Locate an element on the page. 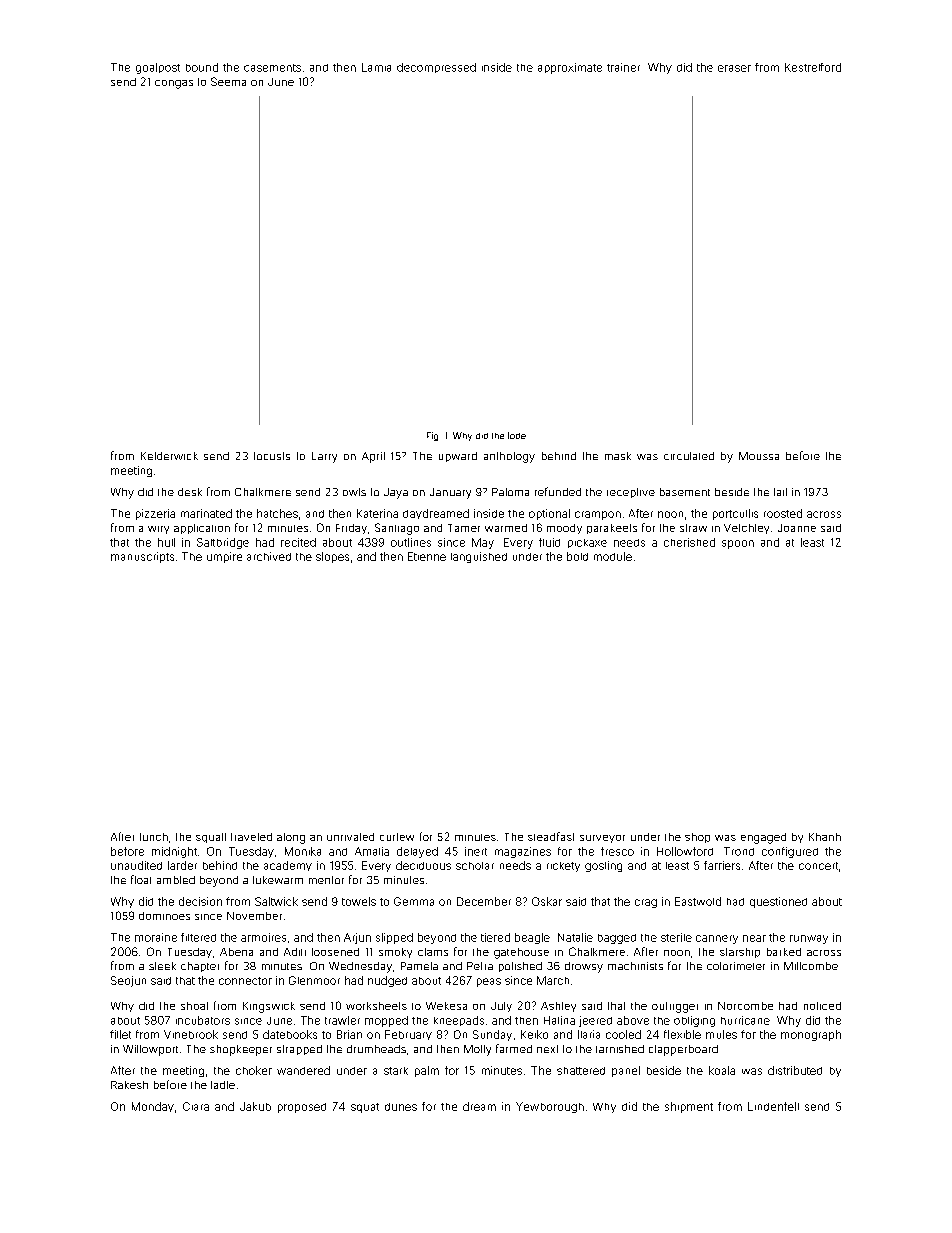 This page has height=1233, width=952. lunch is located at coordinates (154, 837).
